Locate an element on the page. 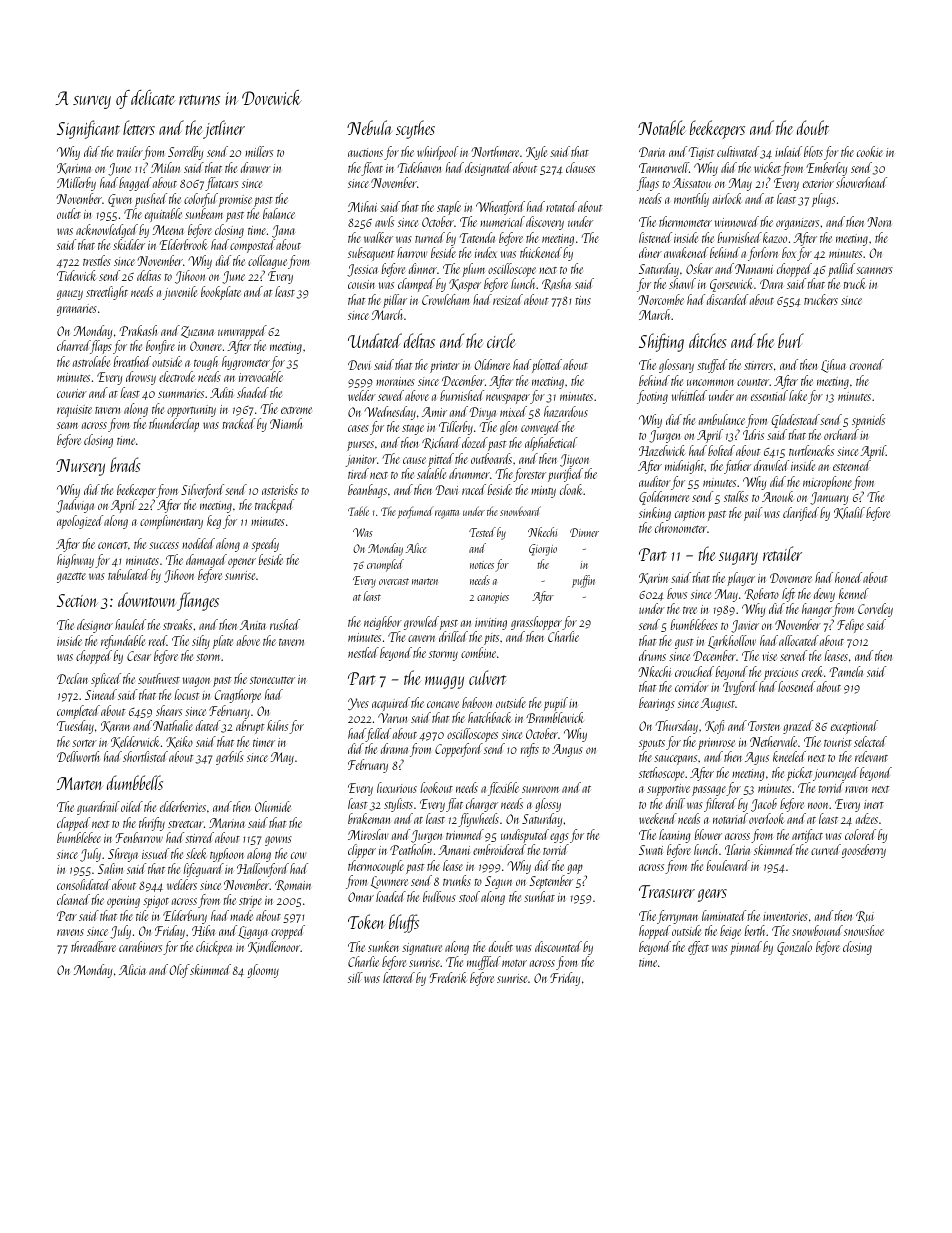 The image size is (952, 1233). stalks is located at coordinates (736, 496).
